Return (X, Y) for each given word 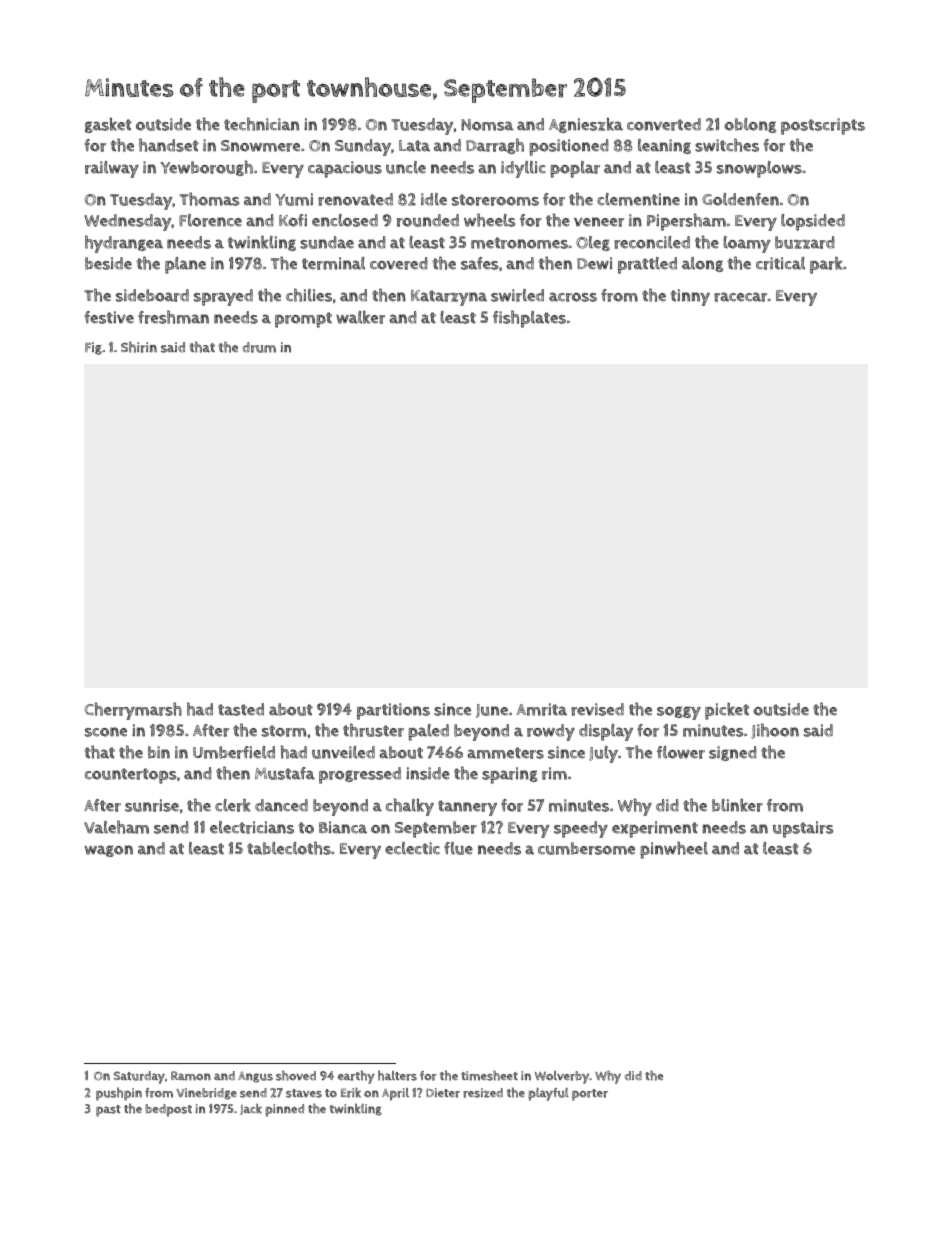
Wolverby (562, 1077)
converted (664, 124)
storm (284, 731)
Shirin (139, 347)
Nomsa (487, 125)
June (492, 711)
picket (727, 711)
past (108, 1111)
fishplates (529, 319)
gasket (108, 125)
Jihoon (775, 731)
